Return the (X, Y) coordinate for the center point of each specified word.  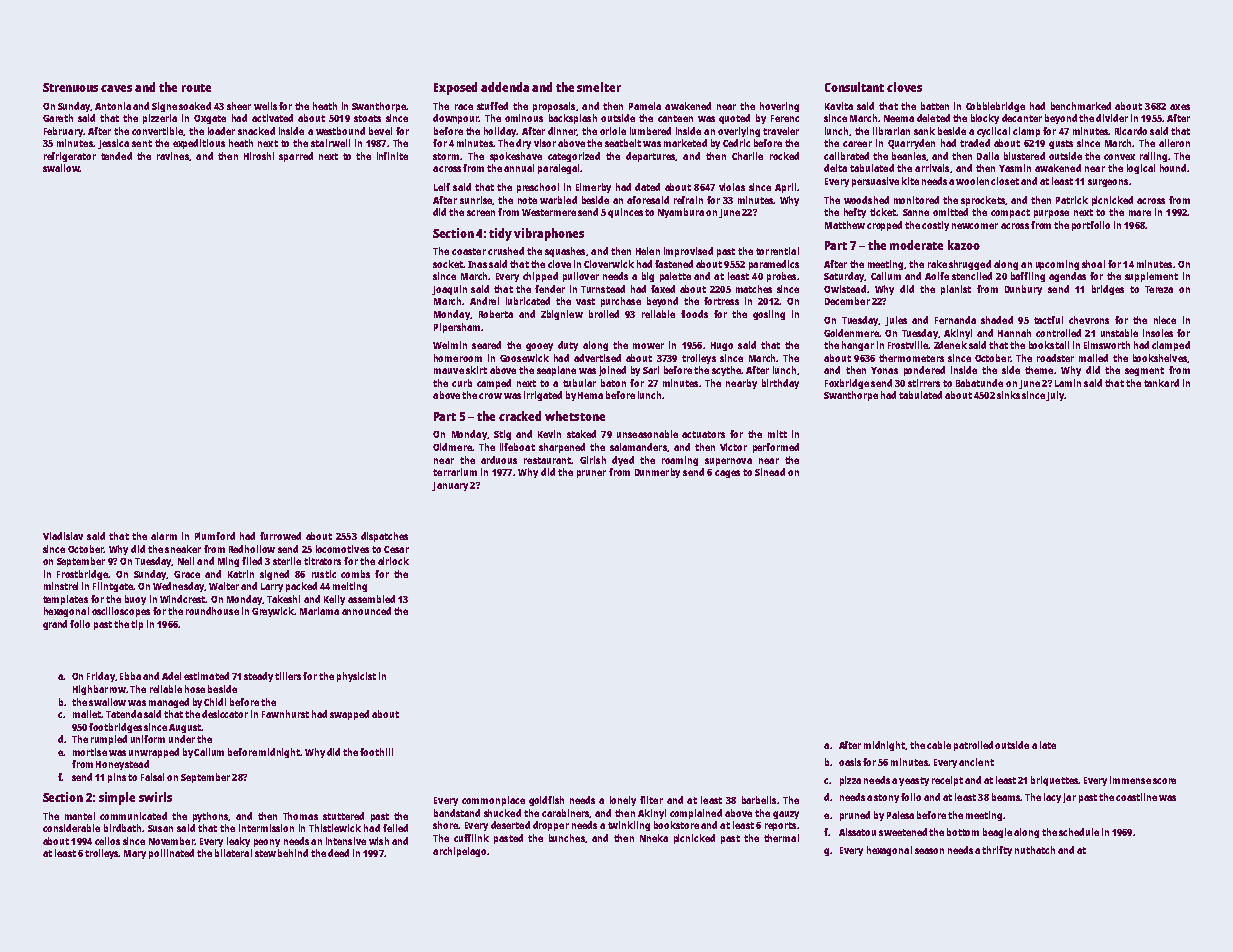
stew (265, 853)
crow (490, 396)
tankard (1161, 383)
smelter (599, 87)
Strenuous (70, 87)
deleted (933, 118)
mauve (449, 371)
